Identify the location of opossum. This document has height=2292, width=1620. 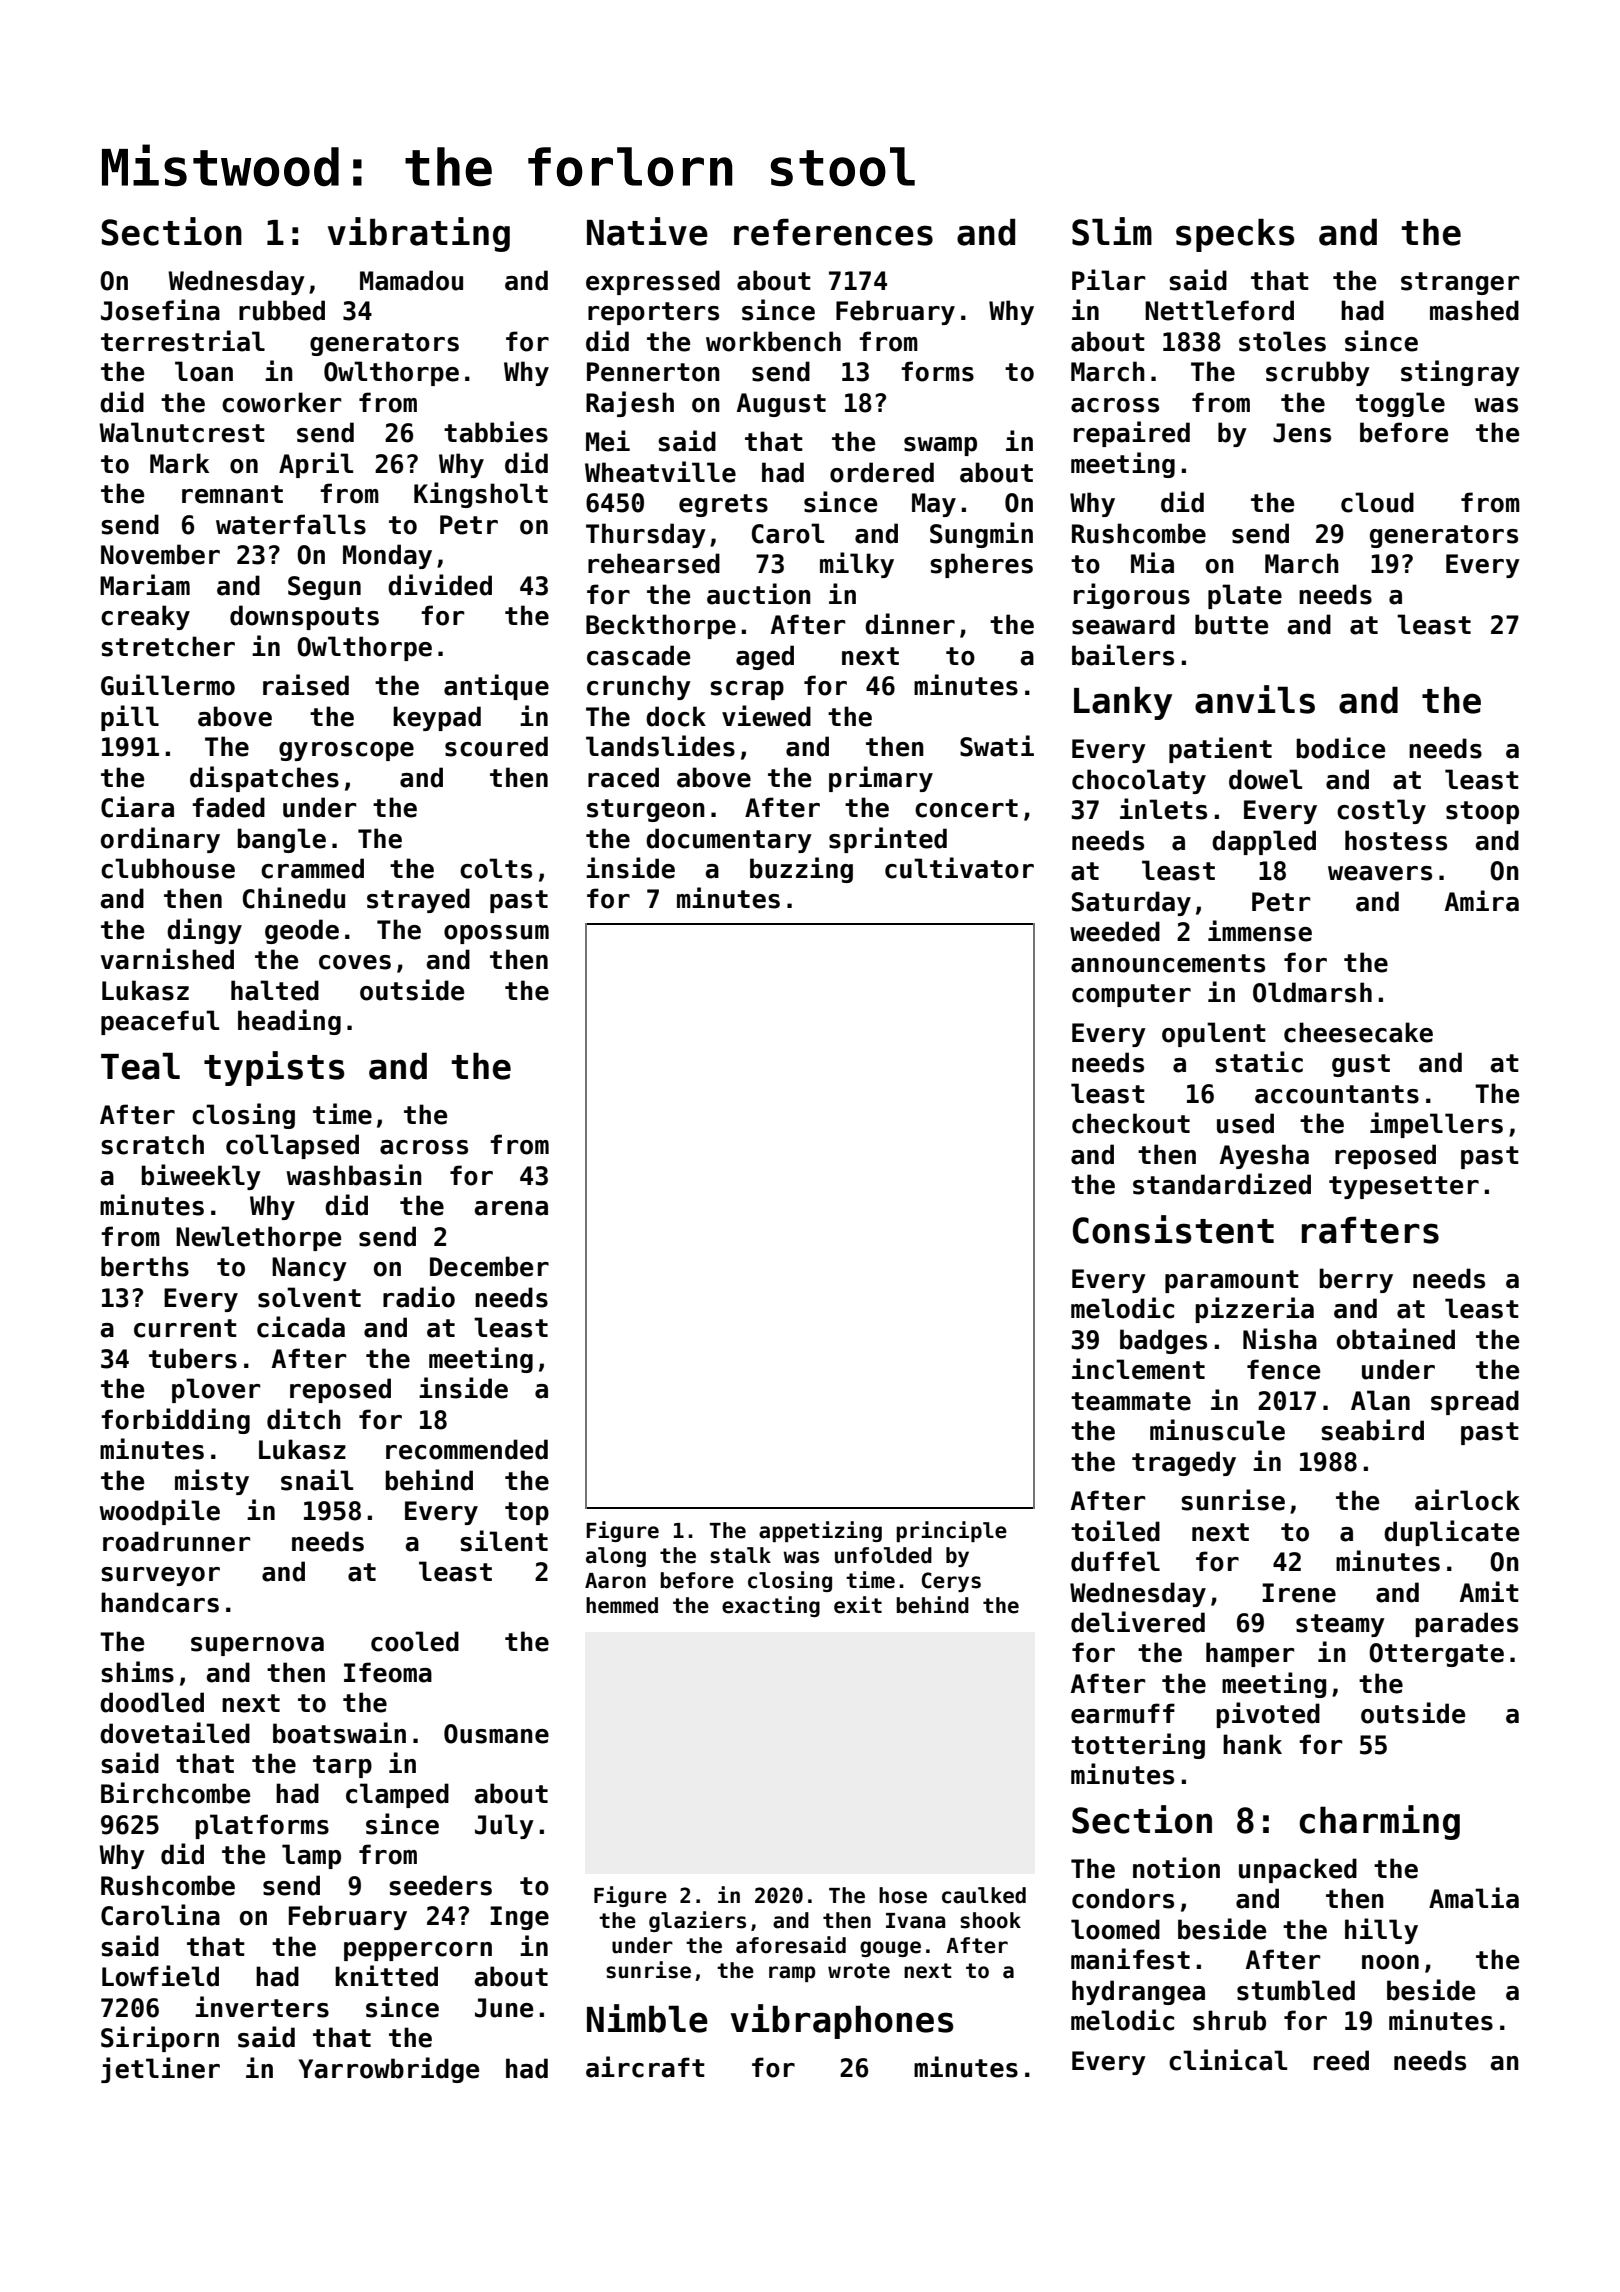
(496, 934).
